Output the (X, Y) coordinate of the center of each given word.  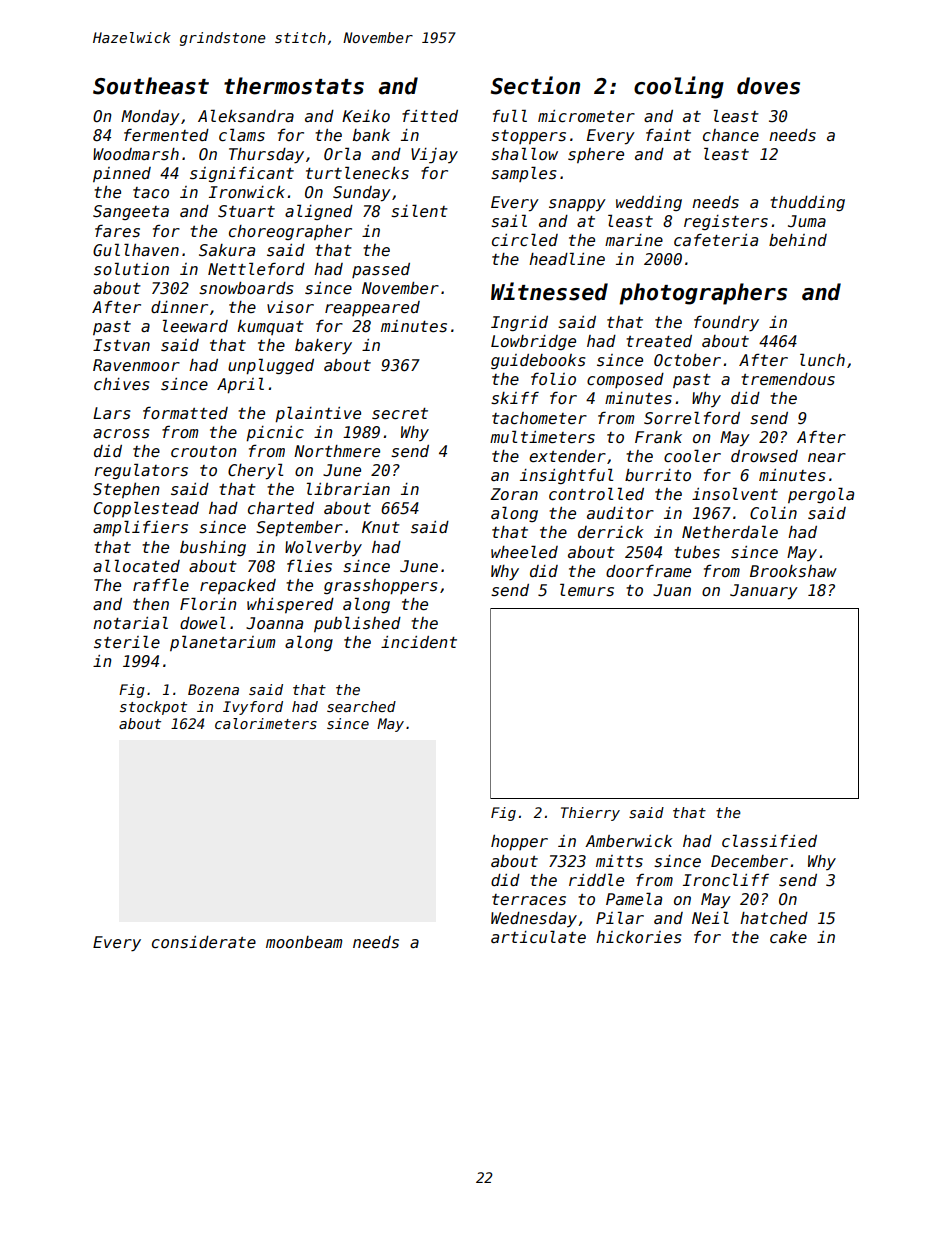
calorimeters (266, 723)
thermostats (294, 86)
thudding (807, 203)
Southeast (151, 86)
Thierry (590, 814)
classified (769, 841)
